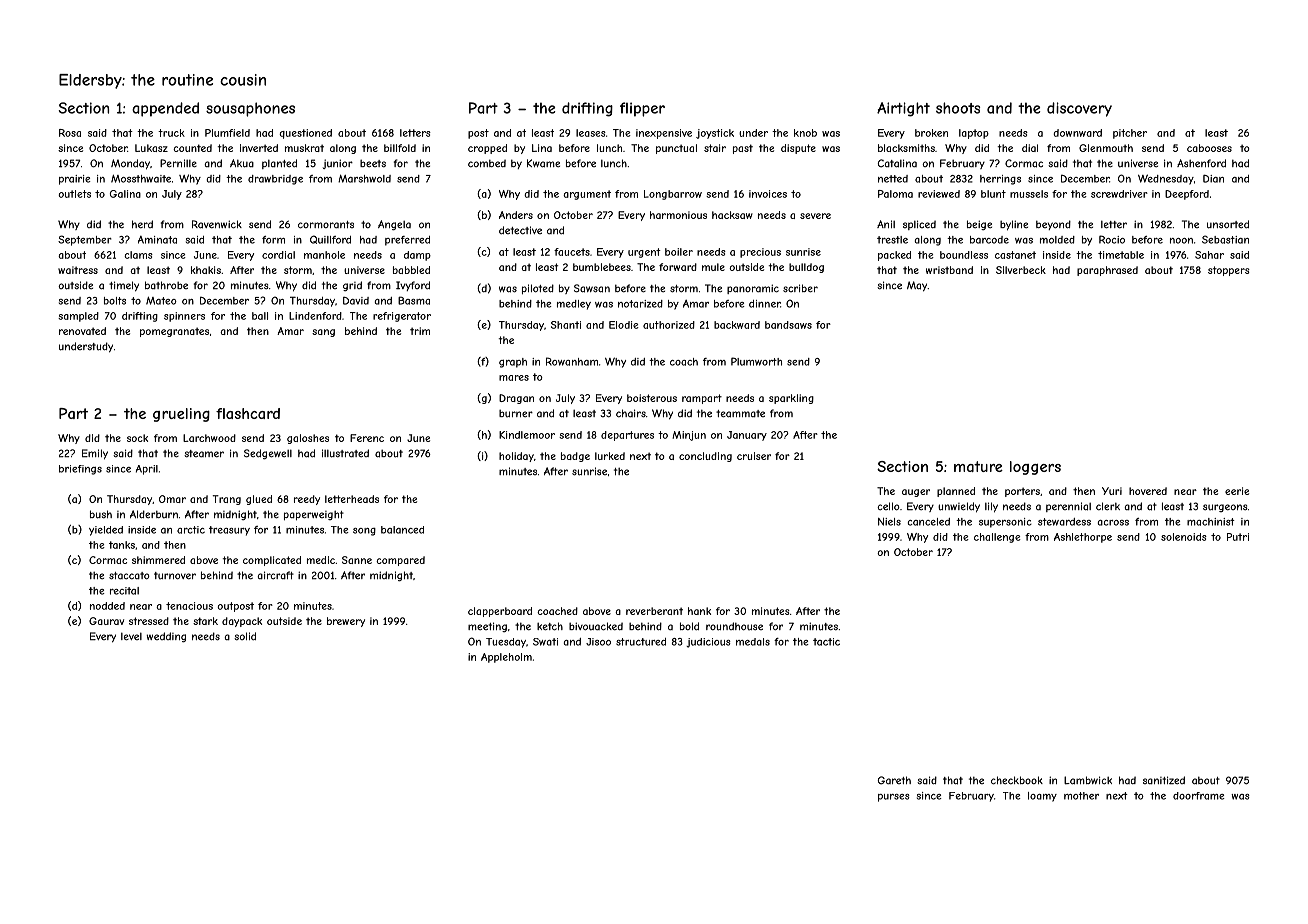  Describe the element at coordinates (131, 636) in the screenshot. I see `level` at that location.
